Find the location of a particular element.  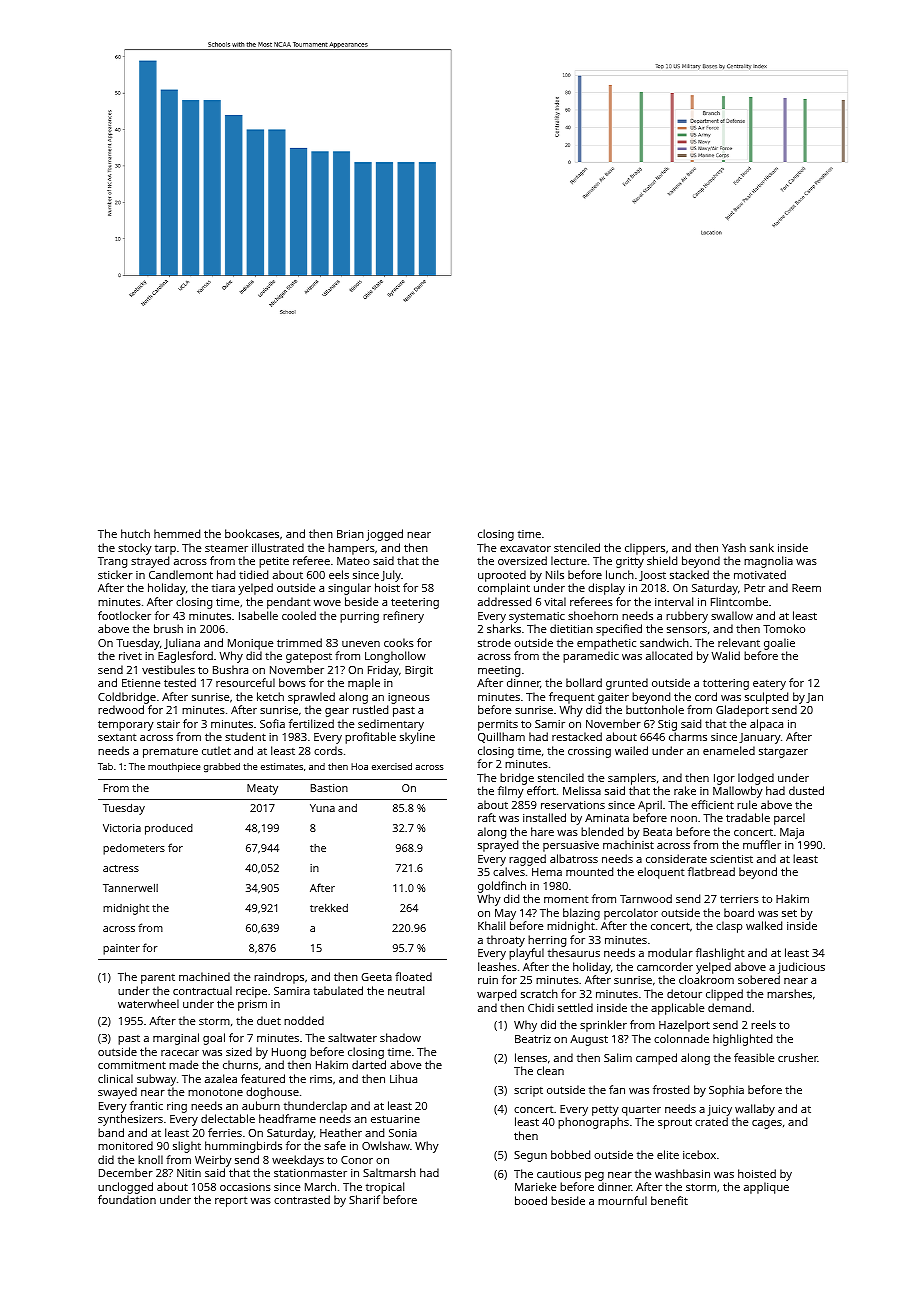

excavator is located at coordinates (525, 548).
